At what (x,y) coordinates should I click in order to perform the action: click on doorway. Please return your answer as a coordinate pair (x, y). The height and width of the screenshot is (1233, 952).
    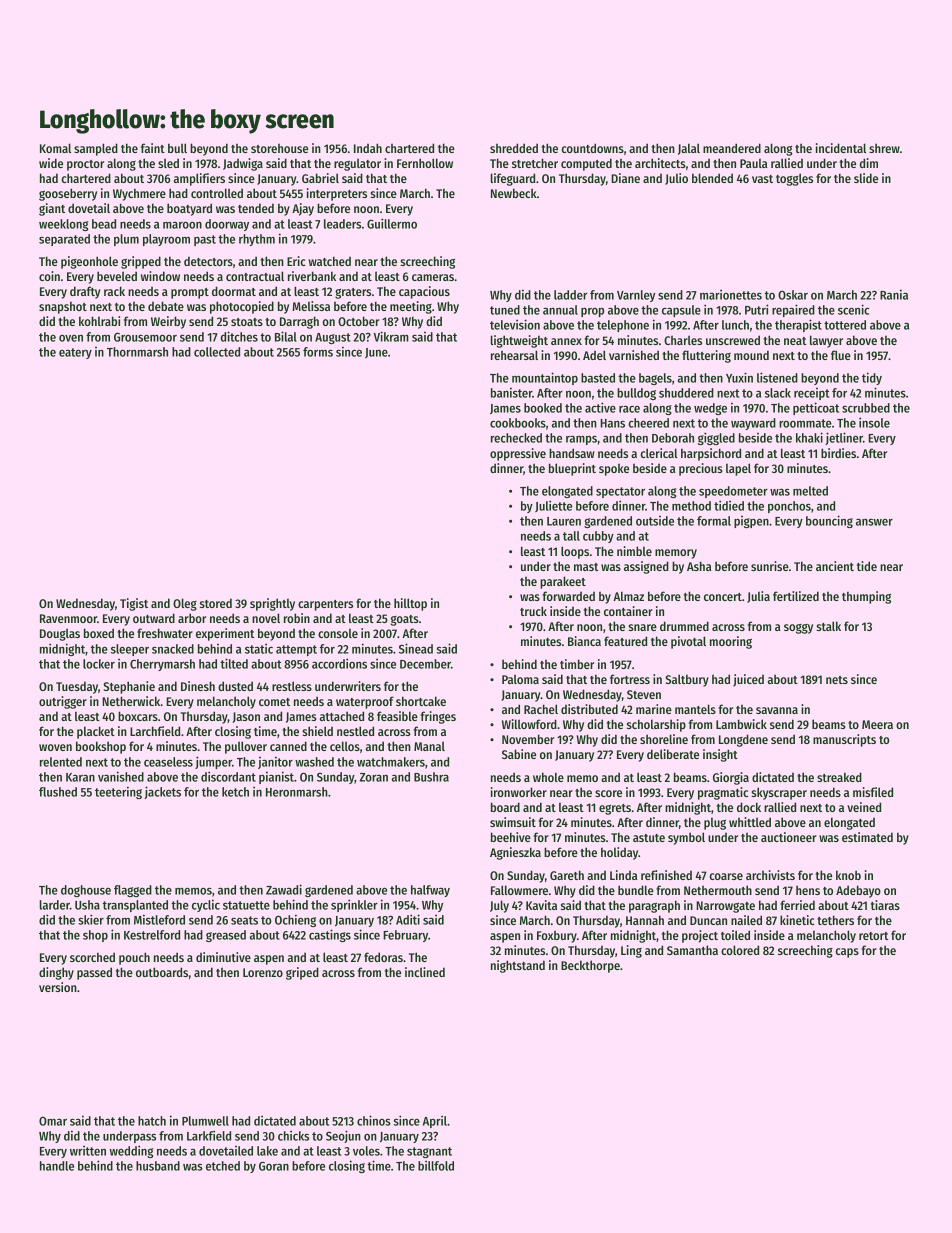
    Looking at the image, I should click on (227, 225).
